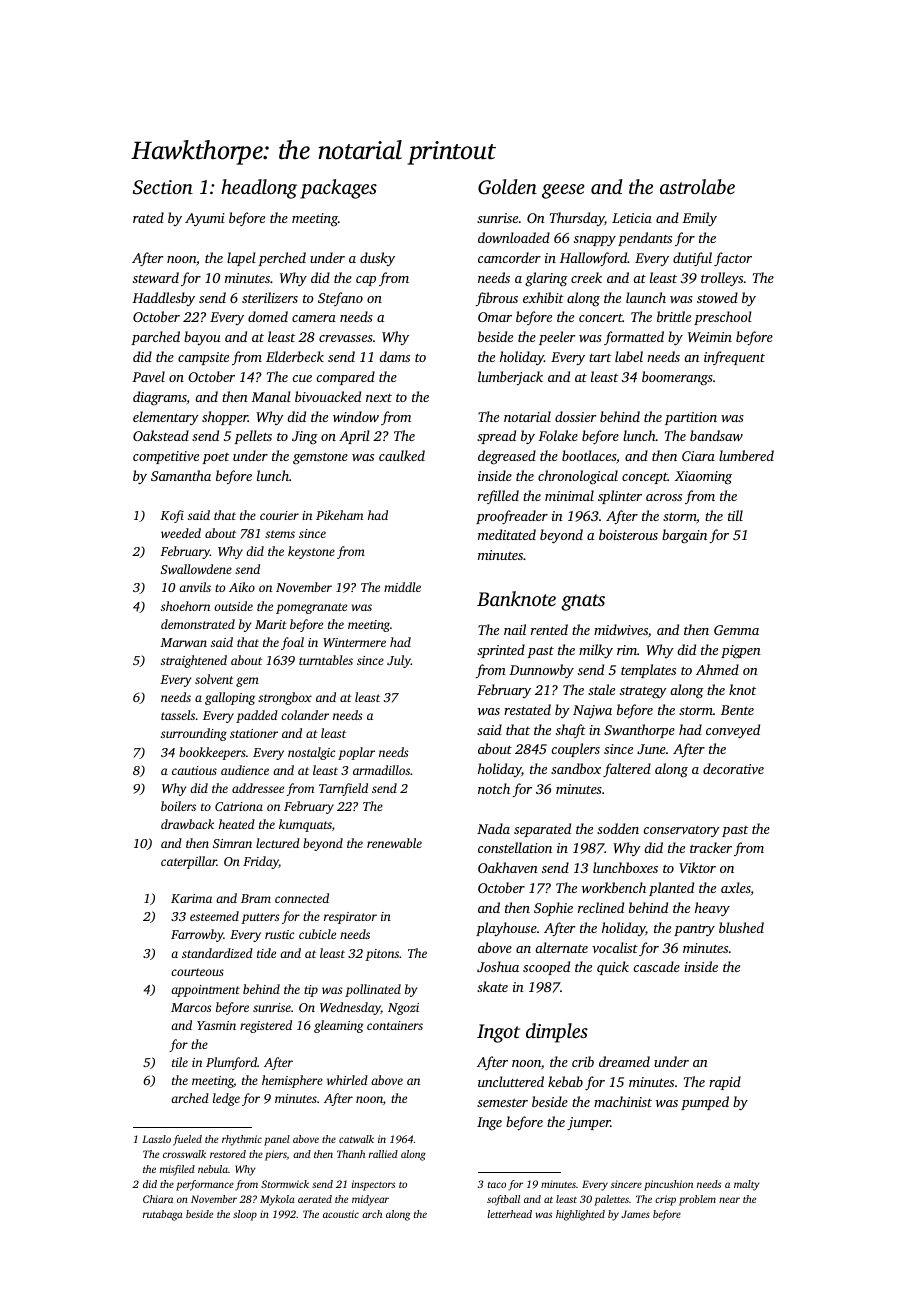 This page has height=1316, width=908. Describe the element at coordinates (527, 709) in the page. I see `restated` at that location.
